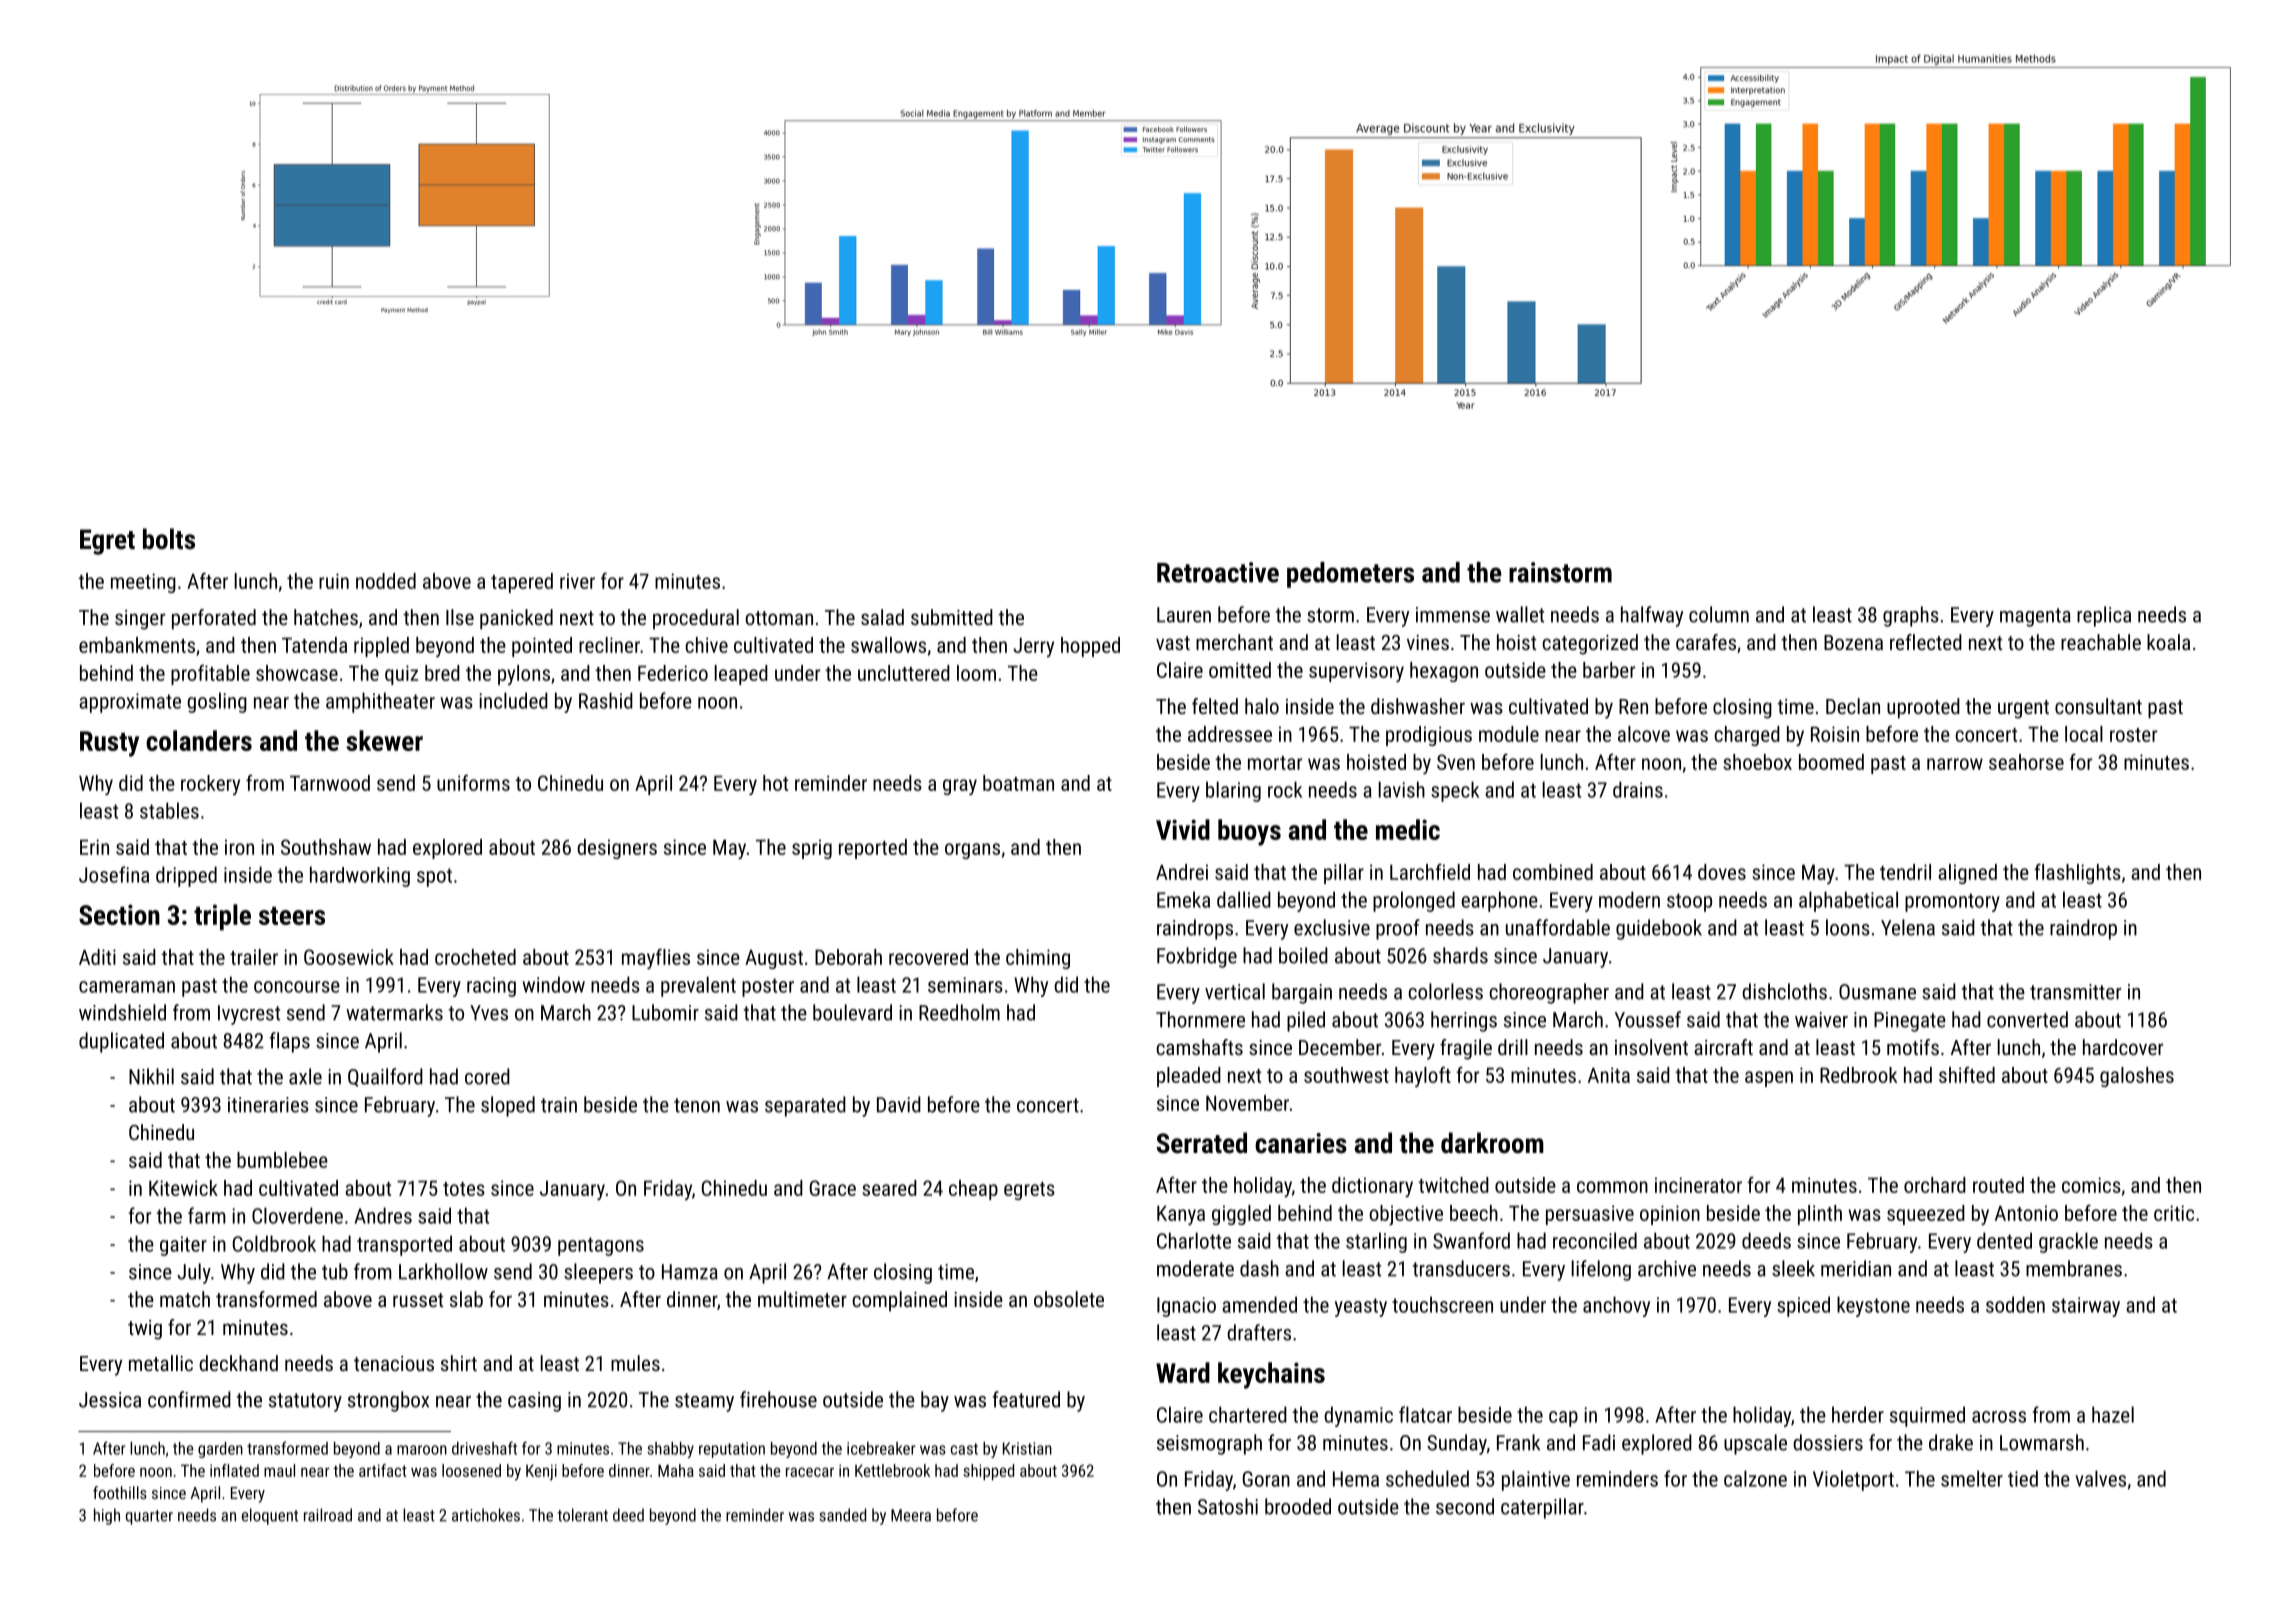 The height and width of the image is (1614, 2282). What do you see at coordinates (149, 1517) in the image?
I see `quarter` at bounding box center [149, 1517].
